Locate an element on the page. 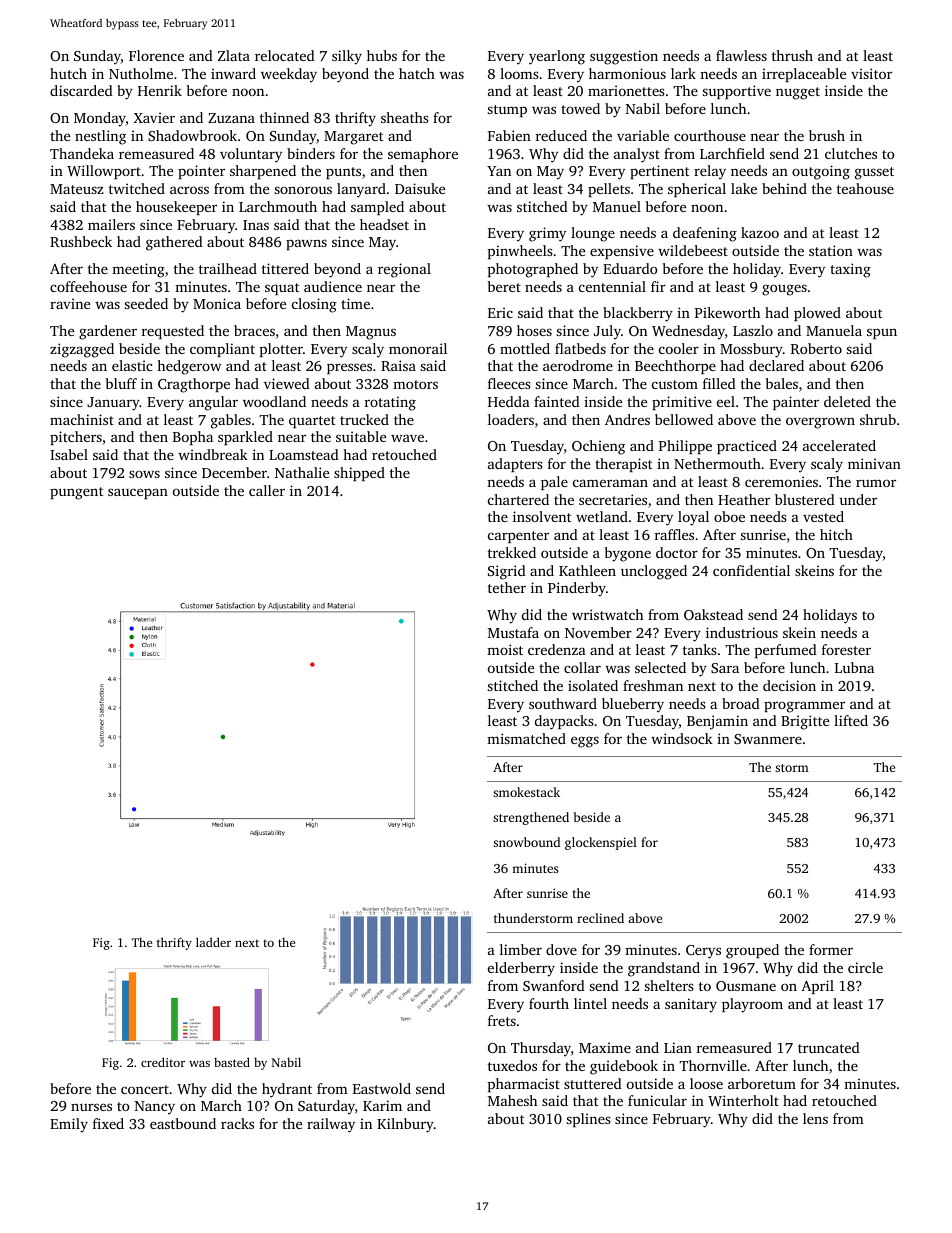  limber is located at coordinates (521, 949).
